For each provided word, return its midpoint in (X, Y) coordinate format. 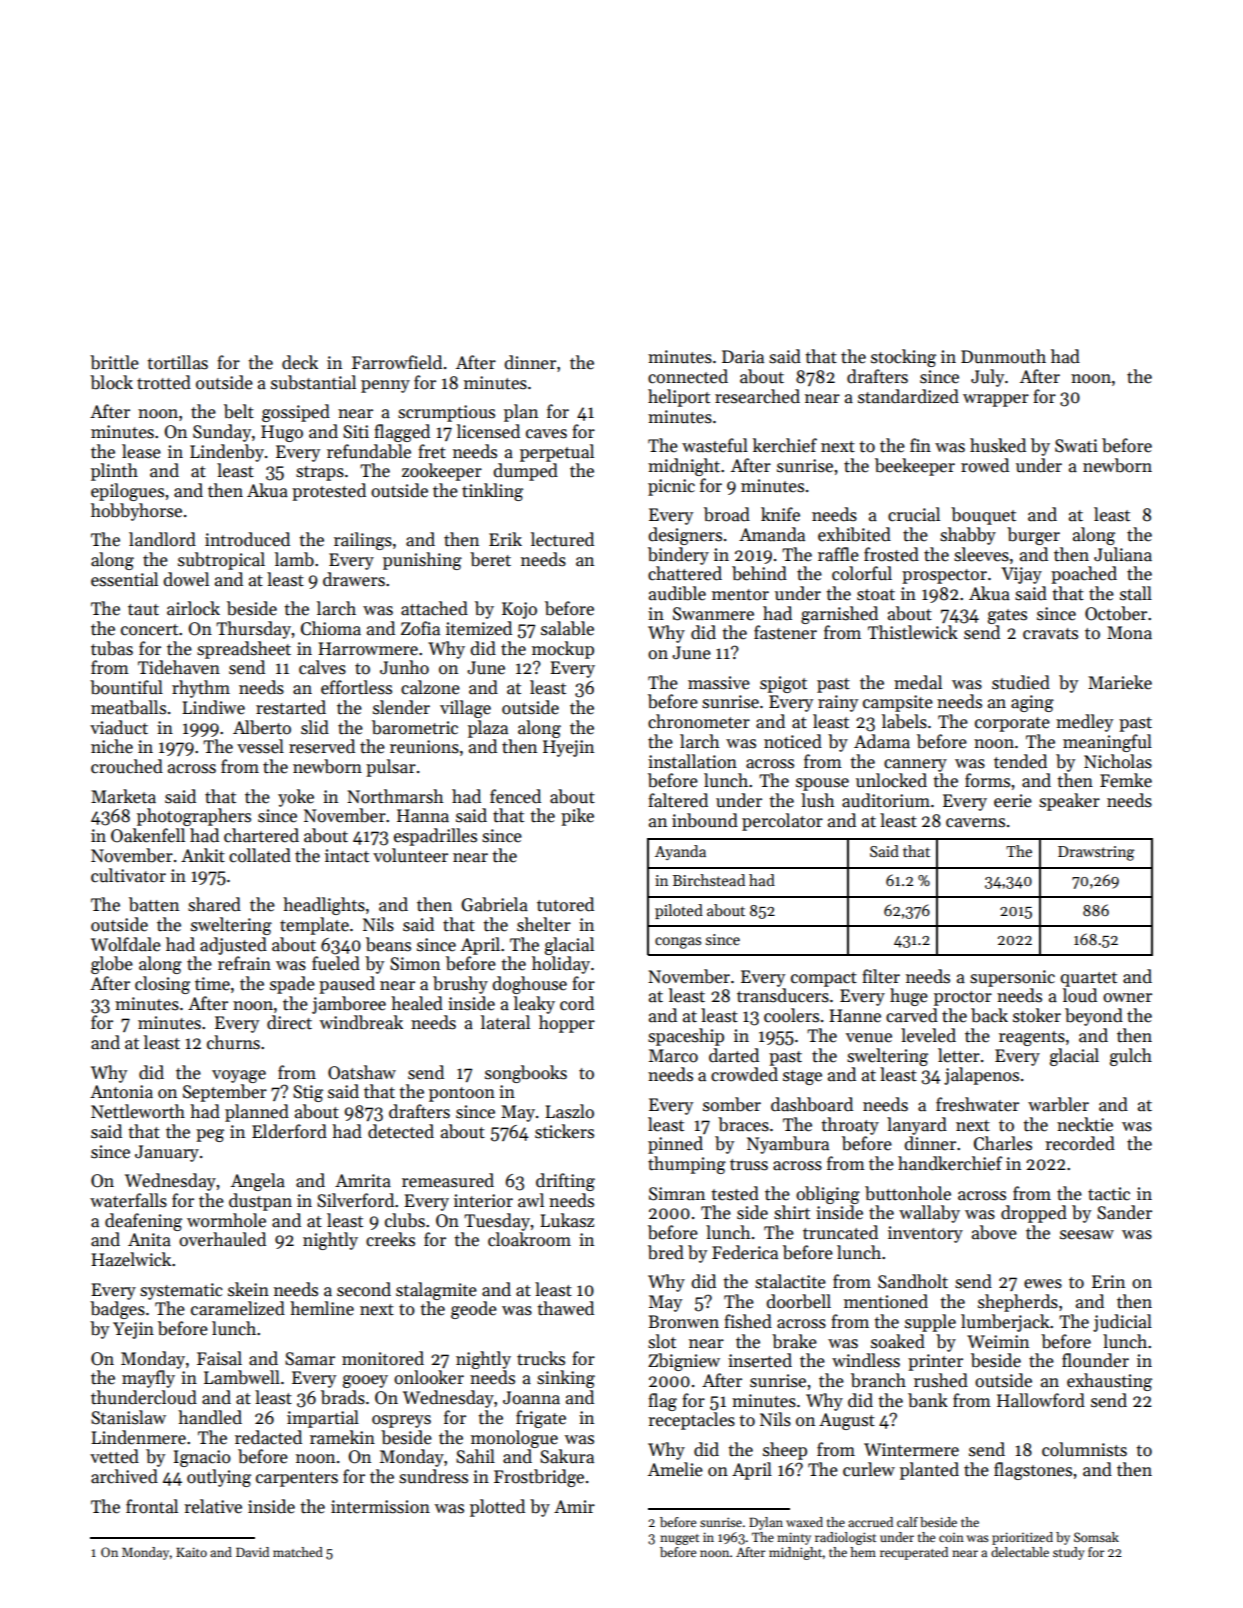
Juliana (1123, 554)
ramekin (342, 1437)
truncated (840, 1232)
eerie (1013, 801)
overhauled (222, 1239)
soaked (898, 1341)
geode (474, 1310)
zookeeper (442, 472)
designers (685, 536)
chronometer (699, 721)
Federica (745, 1252)
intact (347, 856)
